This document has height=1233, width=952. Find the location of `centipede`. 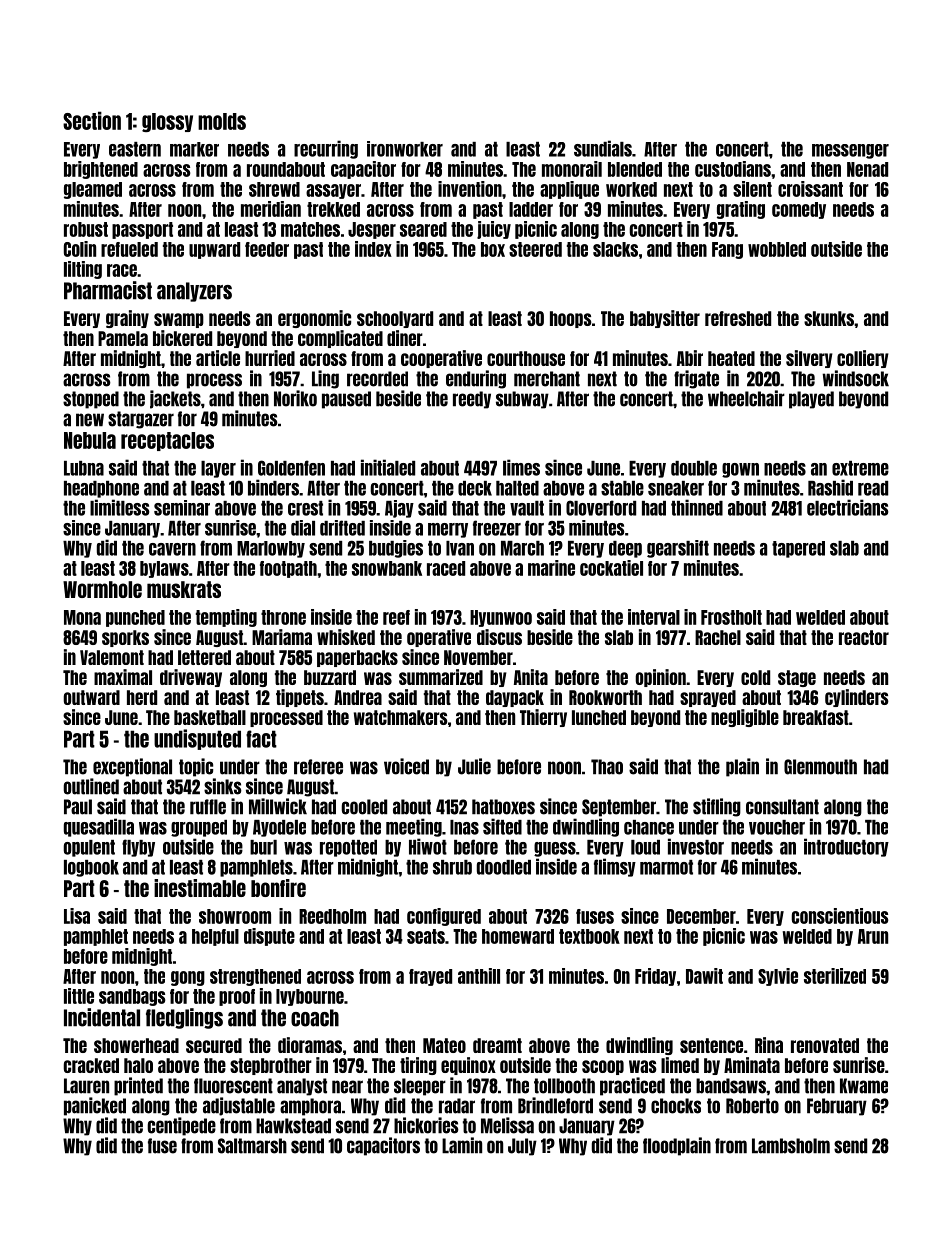

centipede is located at coordinates (181, 1126).
